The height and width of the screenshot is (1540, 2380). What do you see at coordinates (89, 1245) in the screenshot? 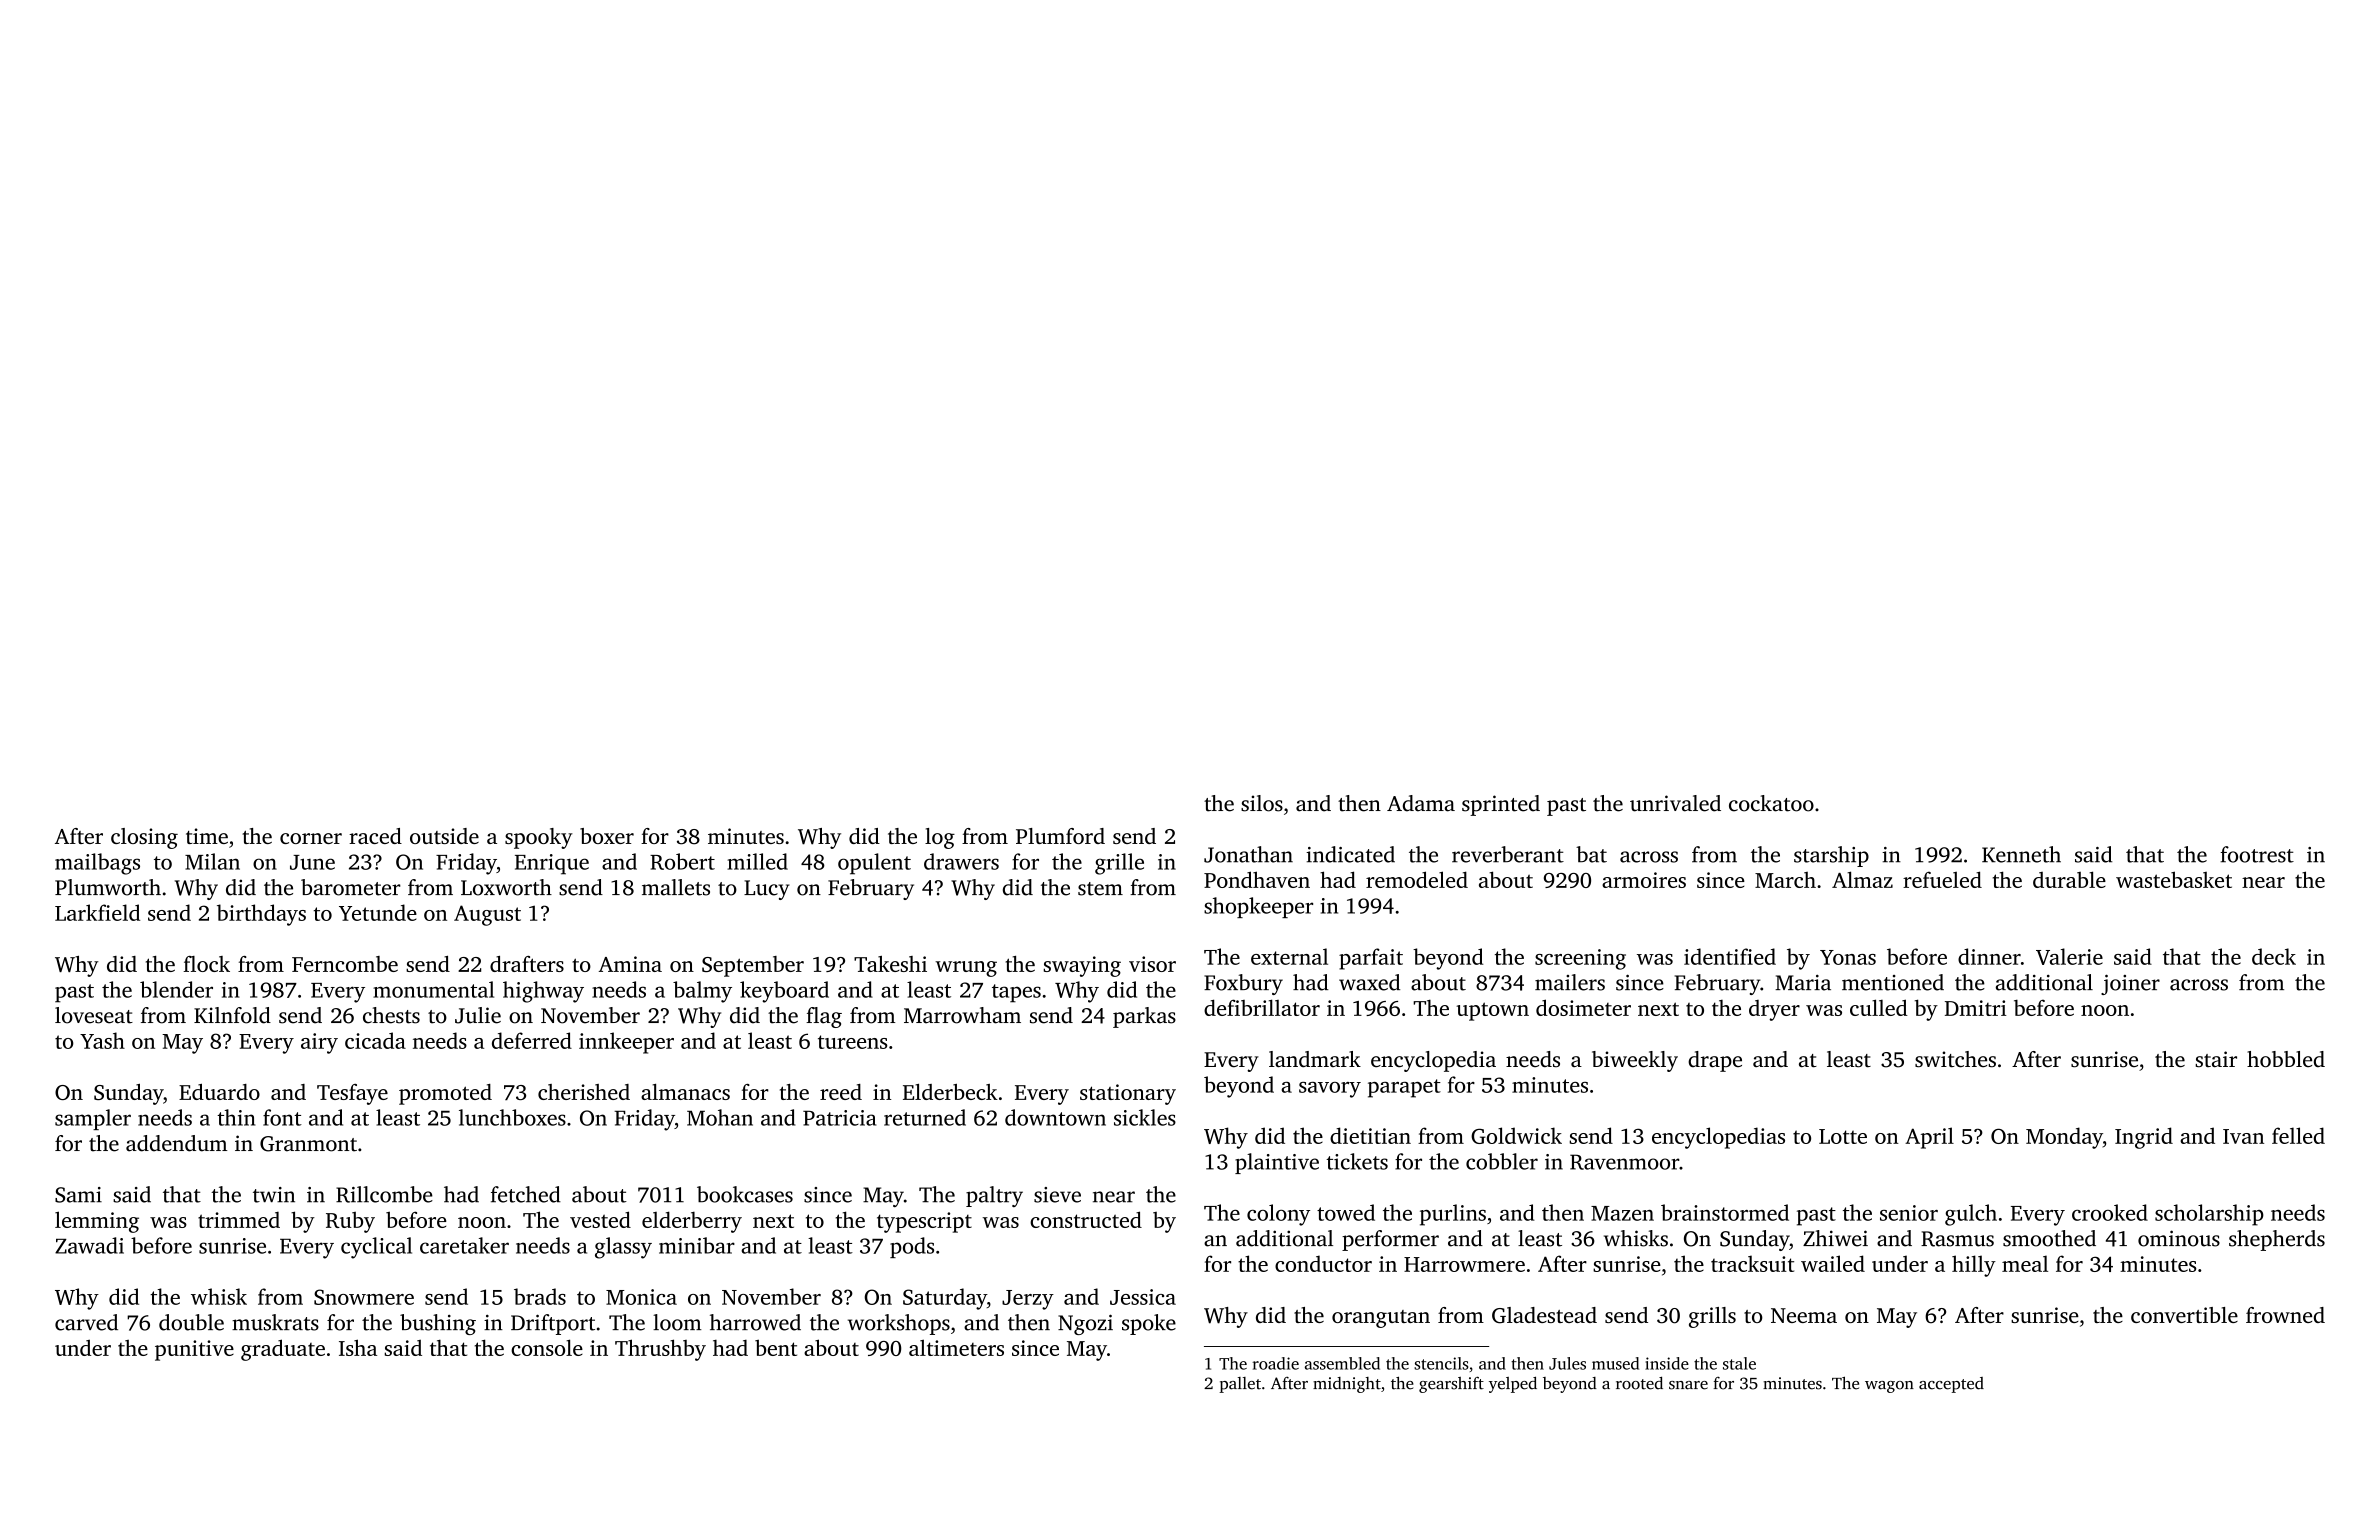
I see `Zawadi` at bounding box center [89, 1245].
